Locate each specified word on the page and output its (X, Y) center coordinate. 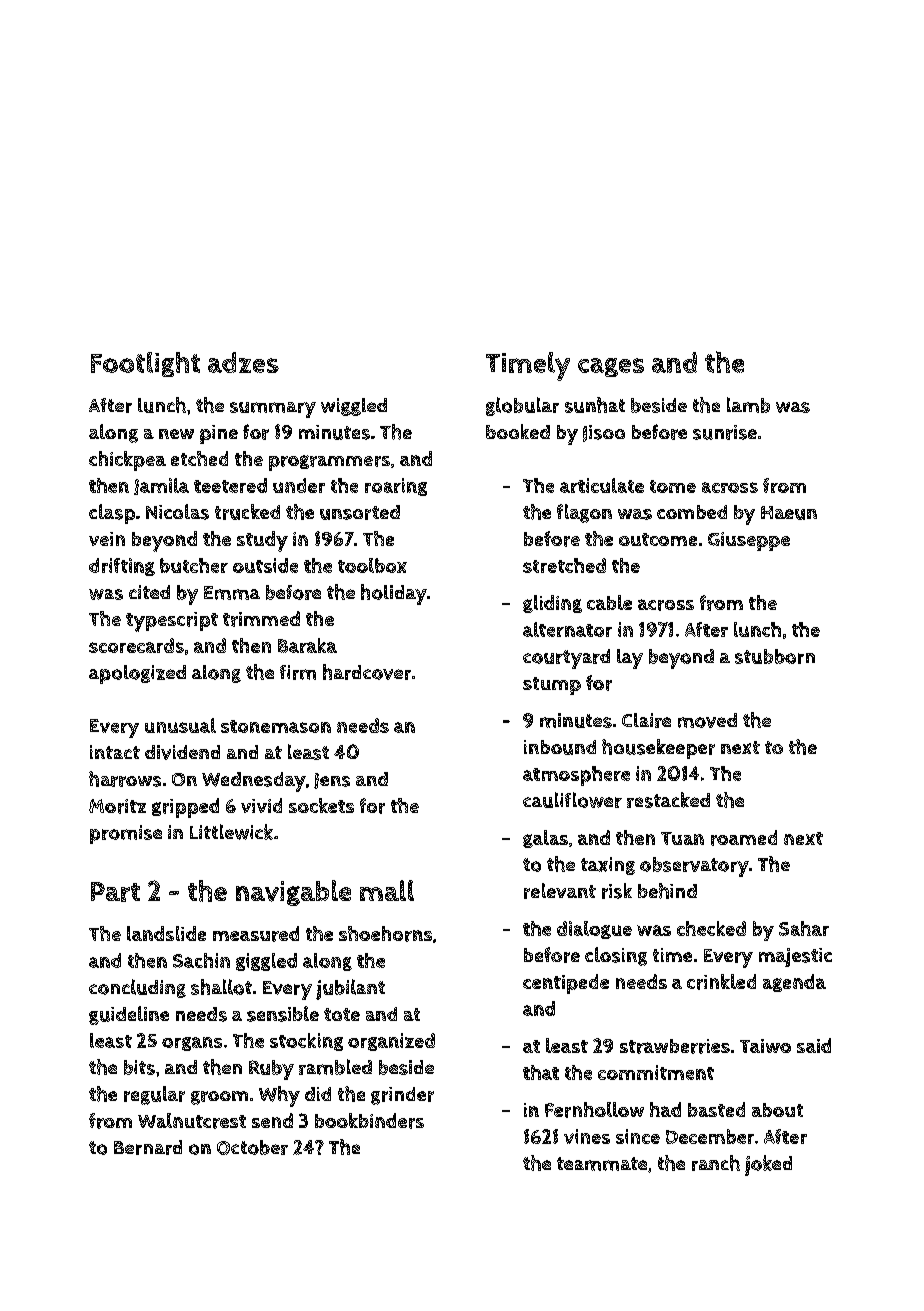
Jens (332, 781)
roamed (744, 838)
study (262, 541)
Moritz (117, 806)
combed (692, 512)
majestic (795, 957)
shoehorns (385, 934)
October (252, 1147)
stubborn (775, 656)
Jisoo (604, 433)
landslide (166, 933)
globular (522, 406)
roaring (396, 487)
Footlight (145, 364)
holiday (394, 594)
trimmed (261, 619)
